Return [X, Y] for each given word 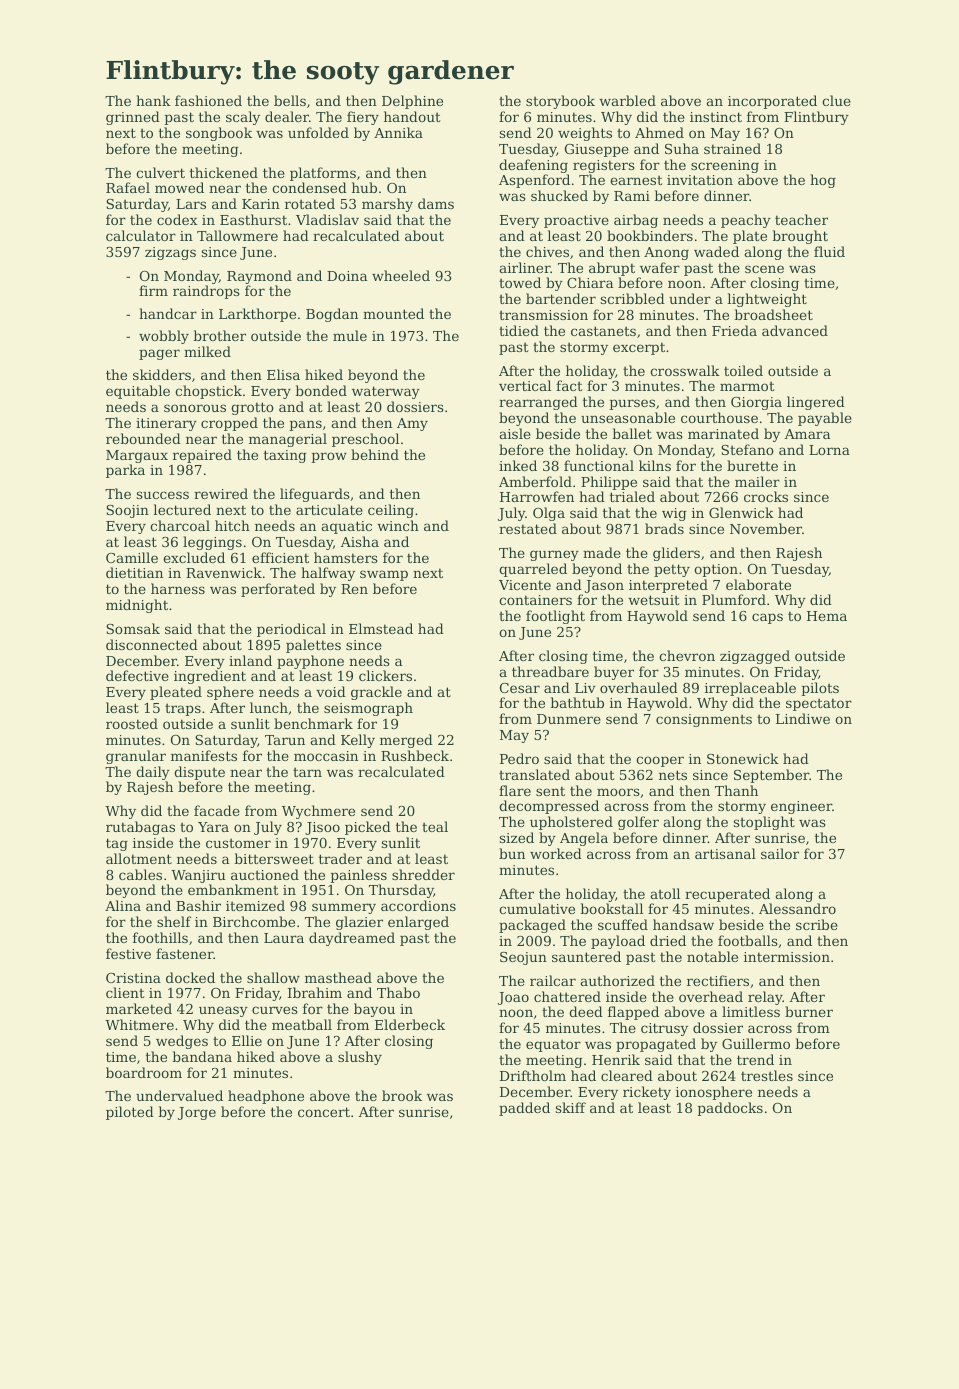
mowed [179, 187]
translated [534, 774]
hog [823, 181]
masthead [338, 977]
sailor [780, 853]
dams [436, 203]
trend [755, 1059]
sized [517, 837]
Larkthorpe [257, 315]
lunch [269, 707]
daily [153, 773]
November [766, 528]
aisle [515, 433]
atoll [665, 893]
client [125, 992]
